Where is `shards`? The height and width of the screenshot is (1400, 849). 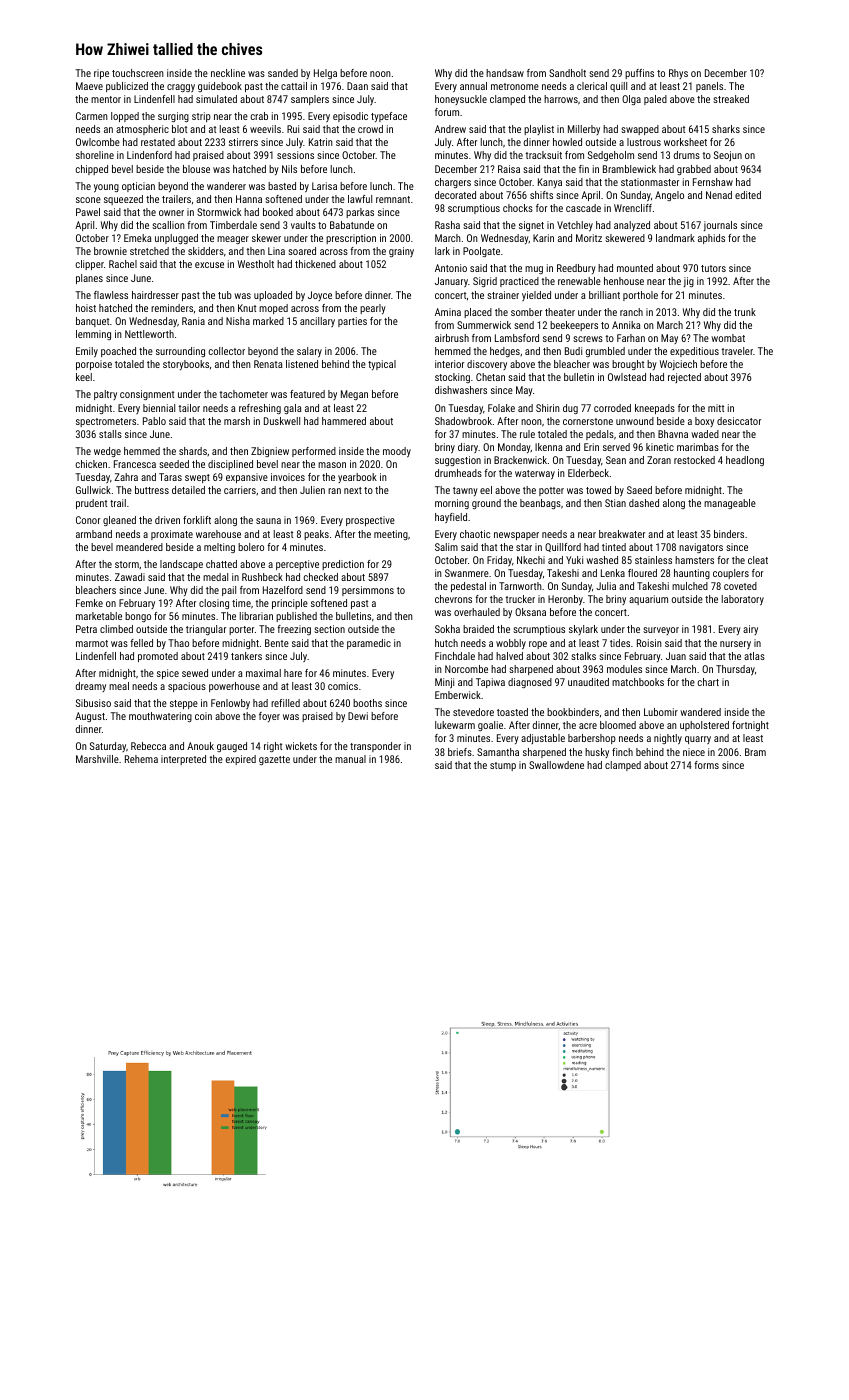 shards is located at coordinates (193, 451).
